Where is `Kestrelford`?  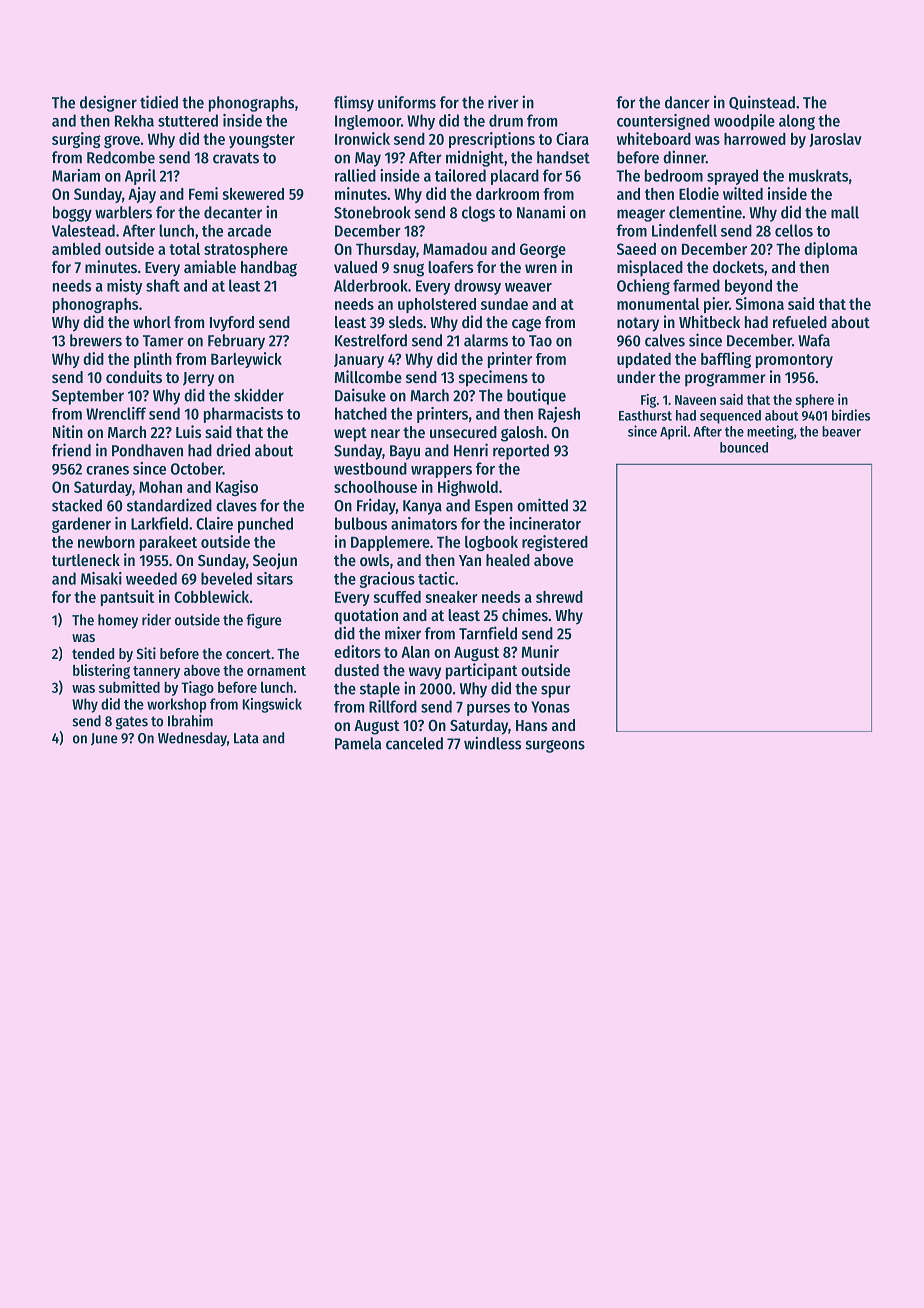
Kestrelford is located at coordinates (371, 340).
